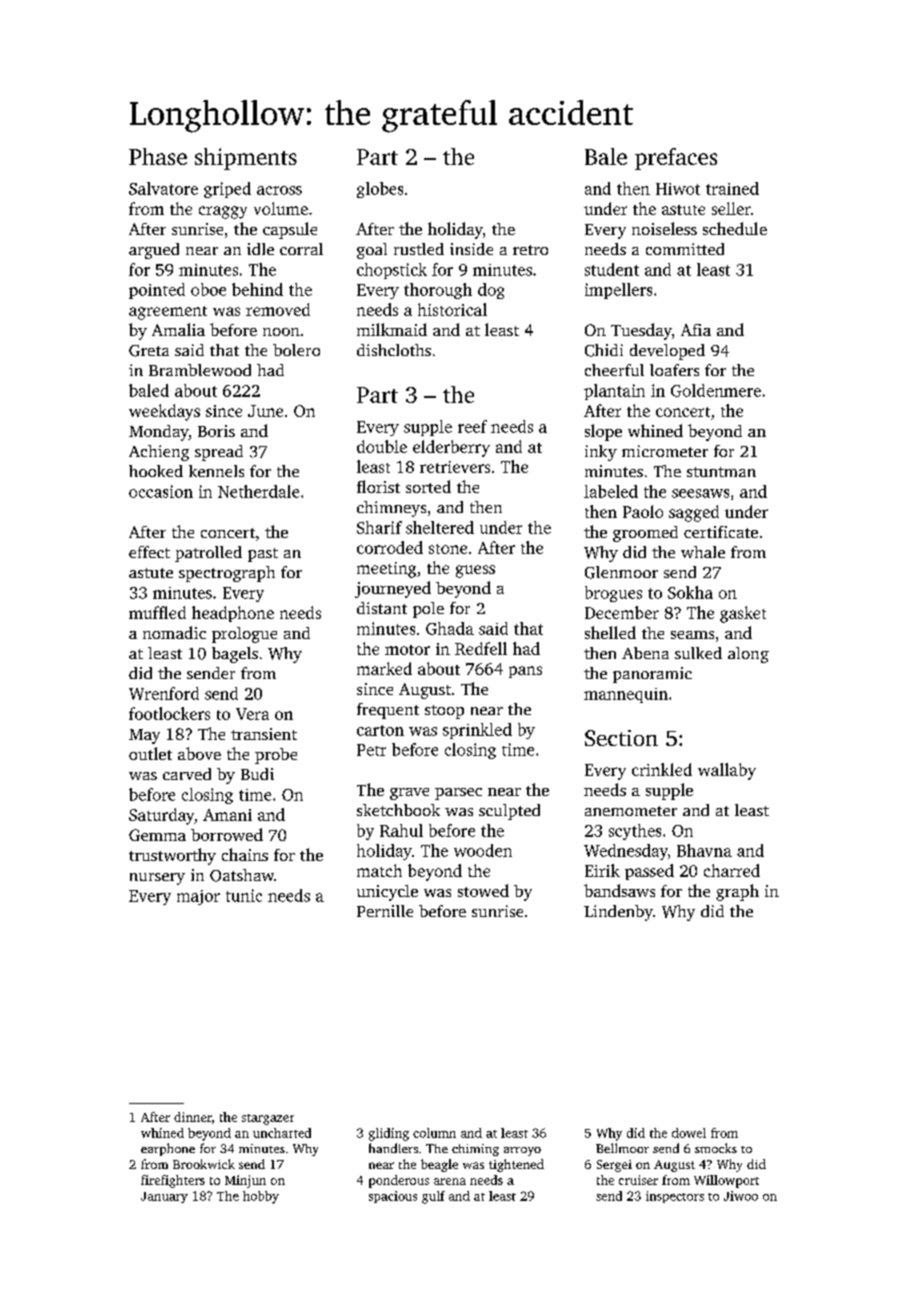  What do you see at coordinates (731, 208) in the document?
I see `seller` at bounding box center [731, 208].
